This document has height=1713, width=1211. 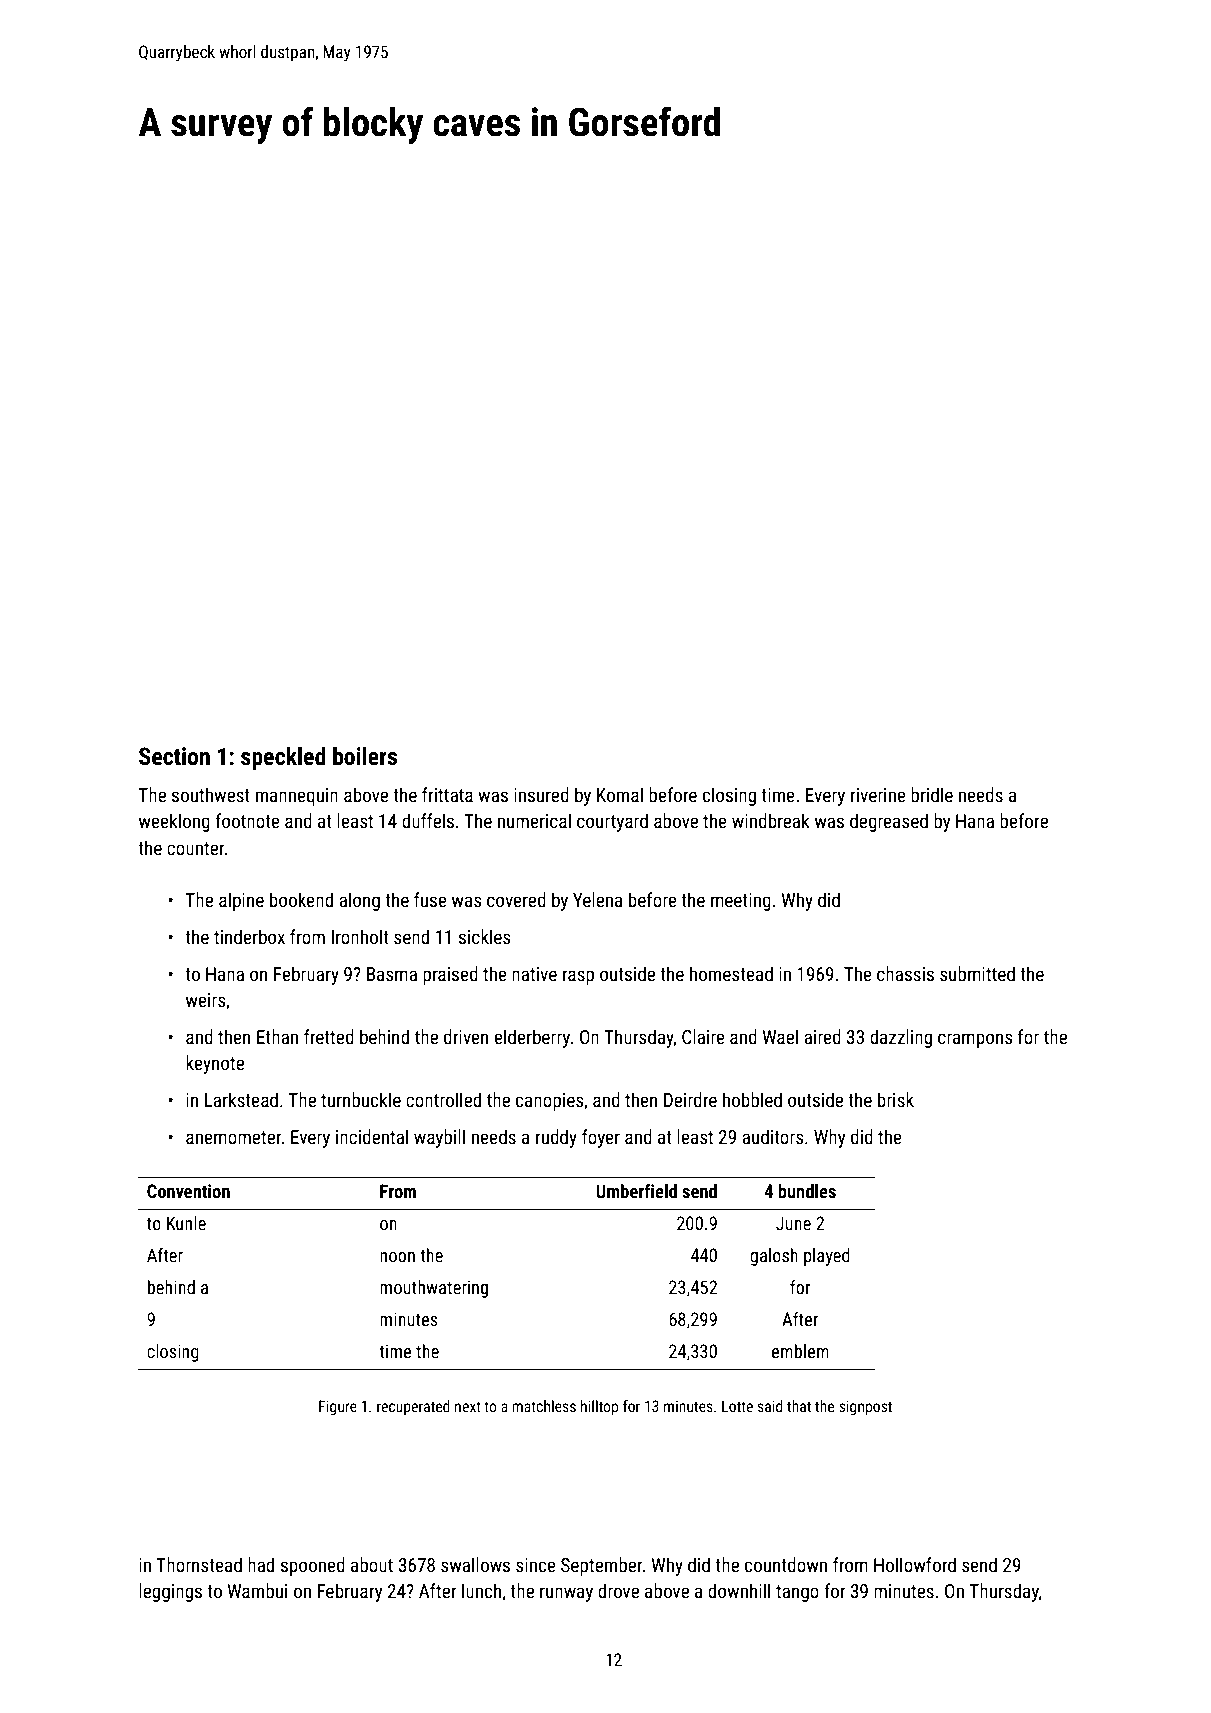 What do you see at coordinates (329, 1036) in the document?
I see `fretted` at bounding box center [329, 1036].
